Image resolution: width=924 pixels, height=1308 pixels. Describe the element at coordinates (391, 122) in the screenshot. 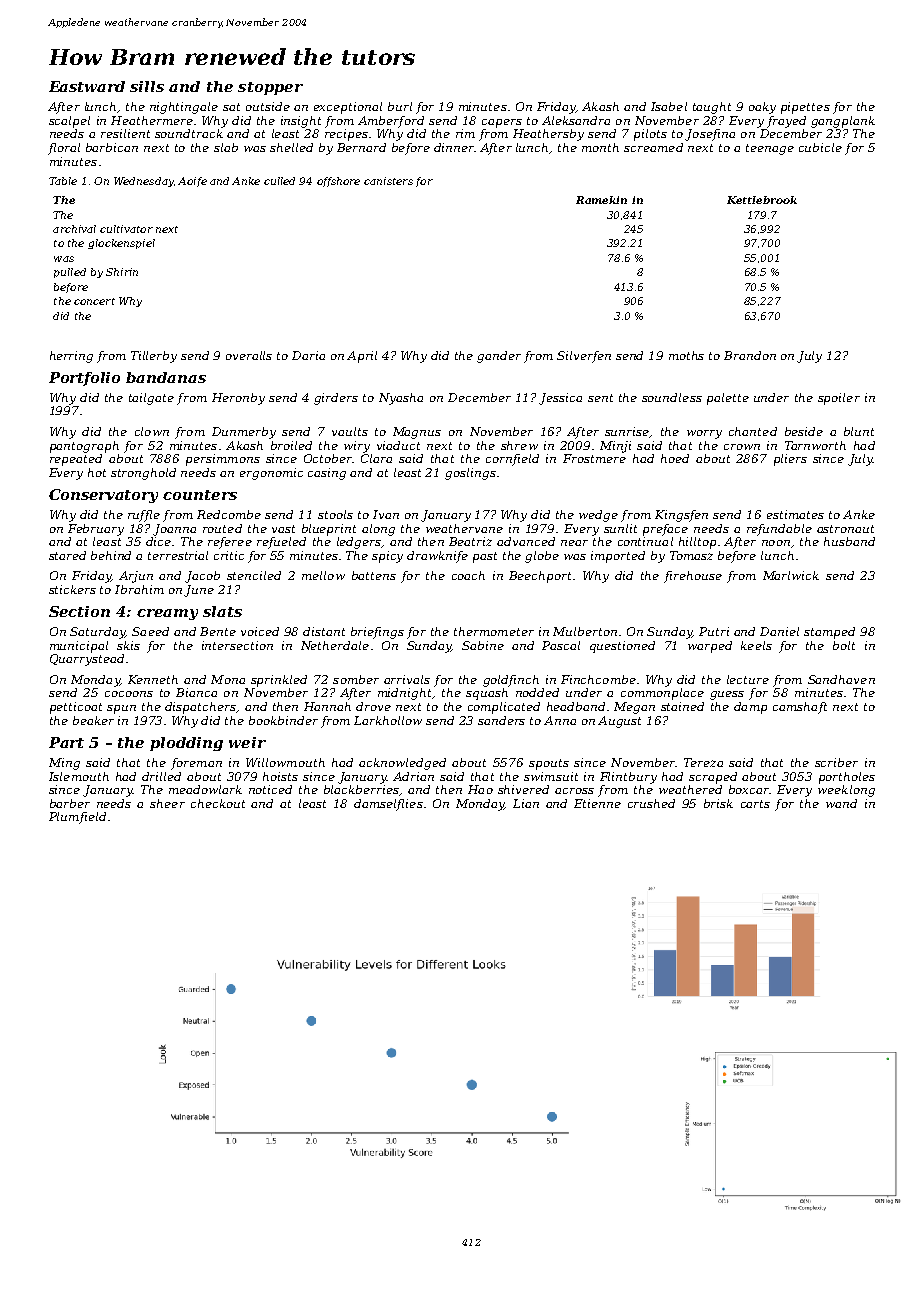

I see `Amberford` at that location.
